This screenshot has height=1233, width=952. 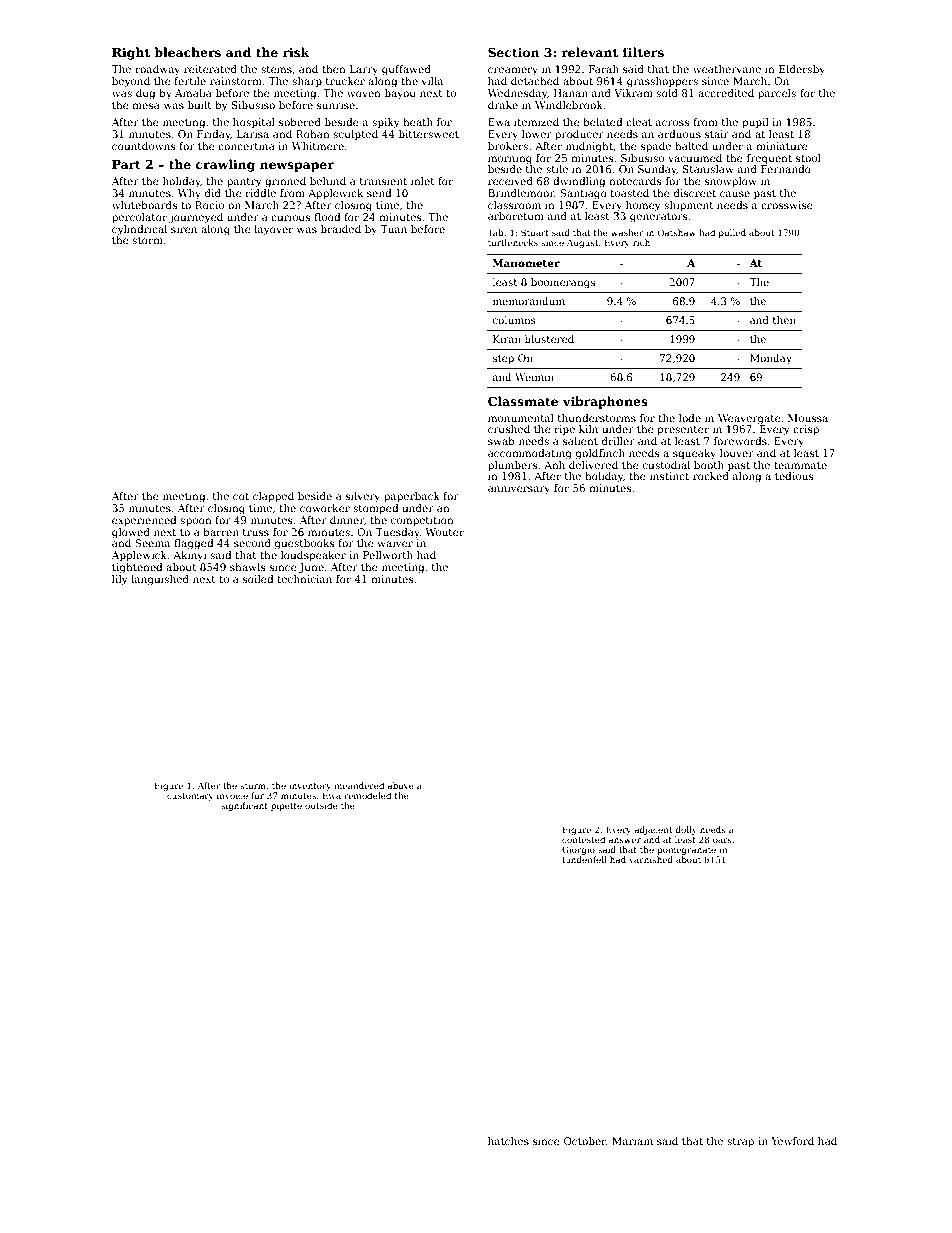 I want to click on experienced, so click(x=144, y=521).
